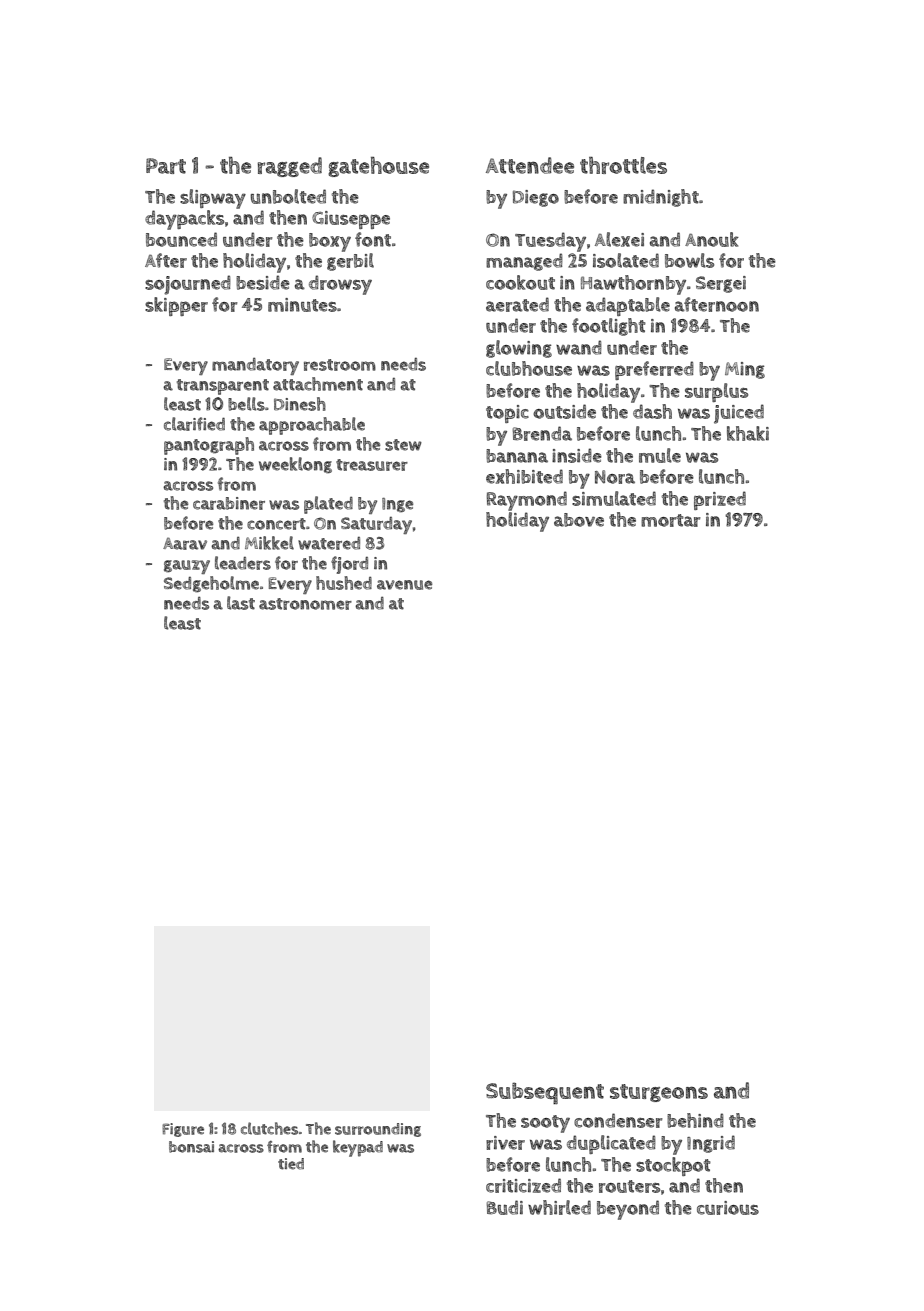  What do you see at coordinates (344, 583) in the image?
I see `hushed` at bounding box center [344, 583].
